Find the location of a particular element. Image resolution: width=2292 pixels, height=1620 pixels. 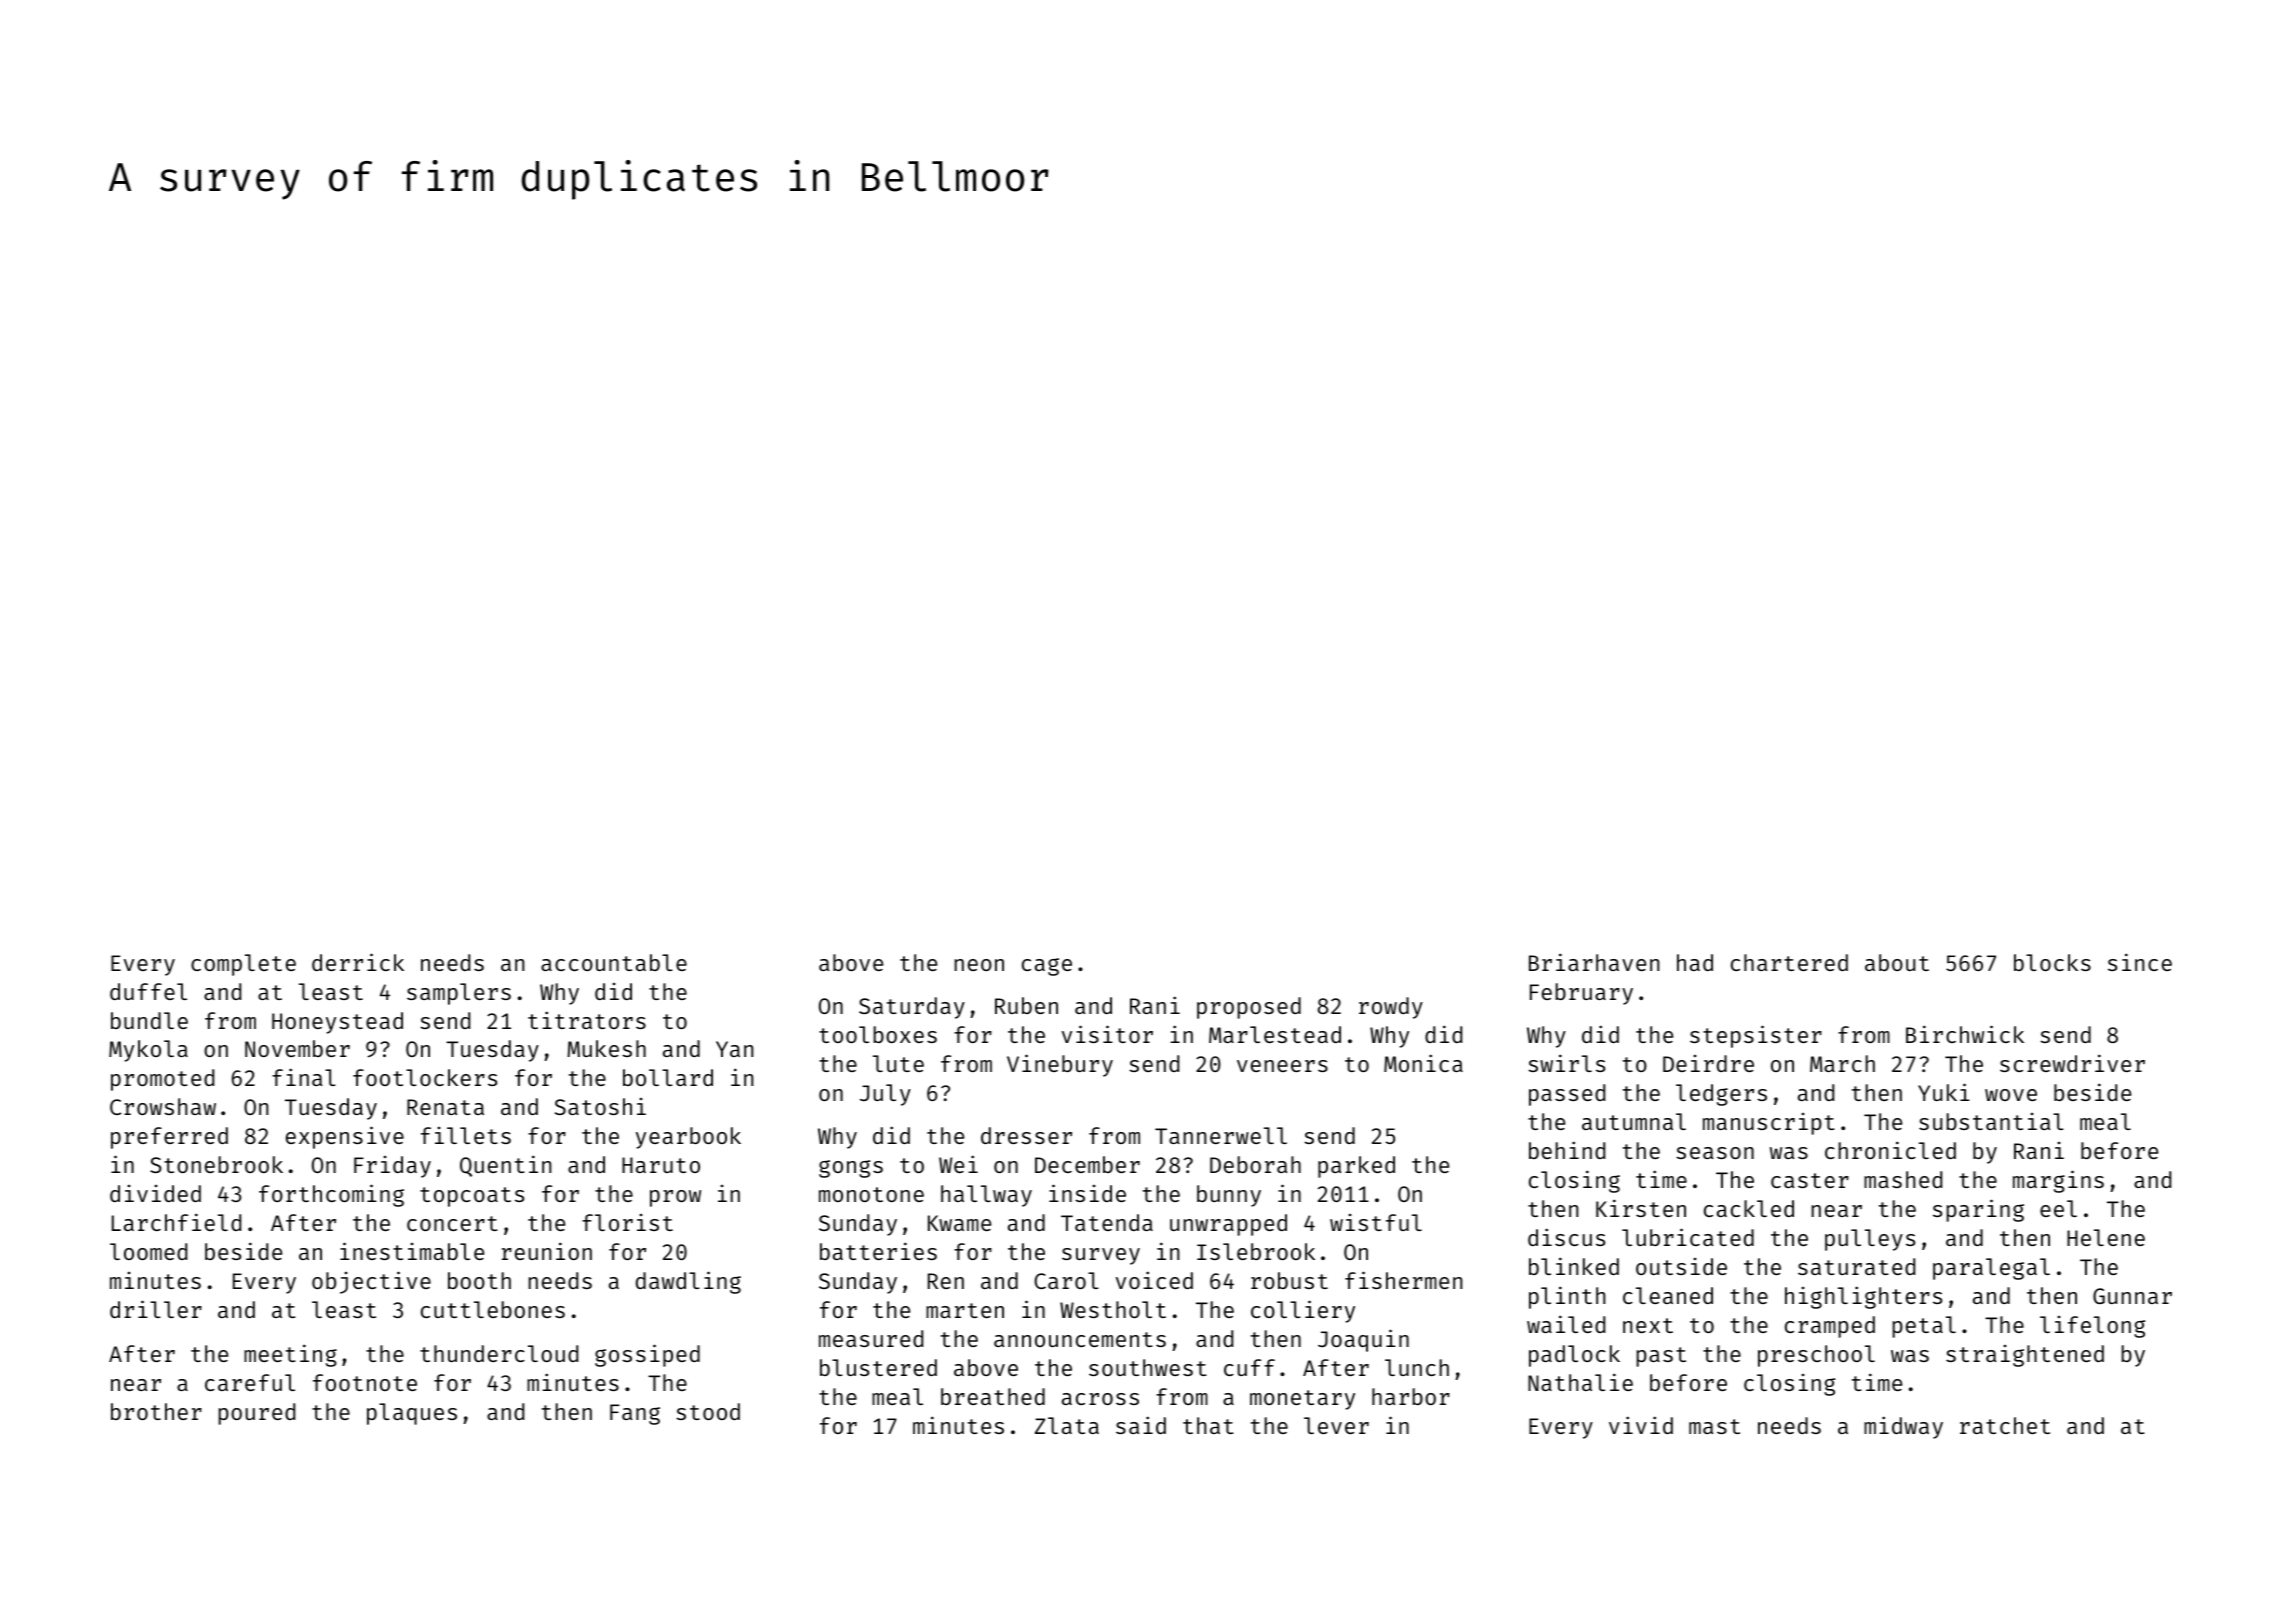

announcements is located at coordinates (1080, 1339).
